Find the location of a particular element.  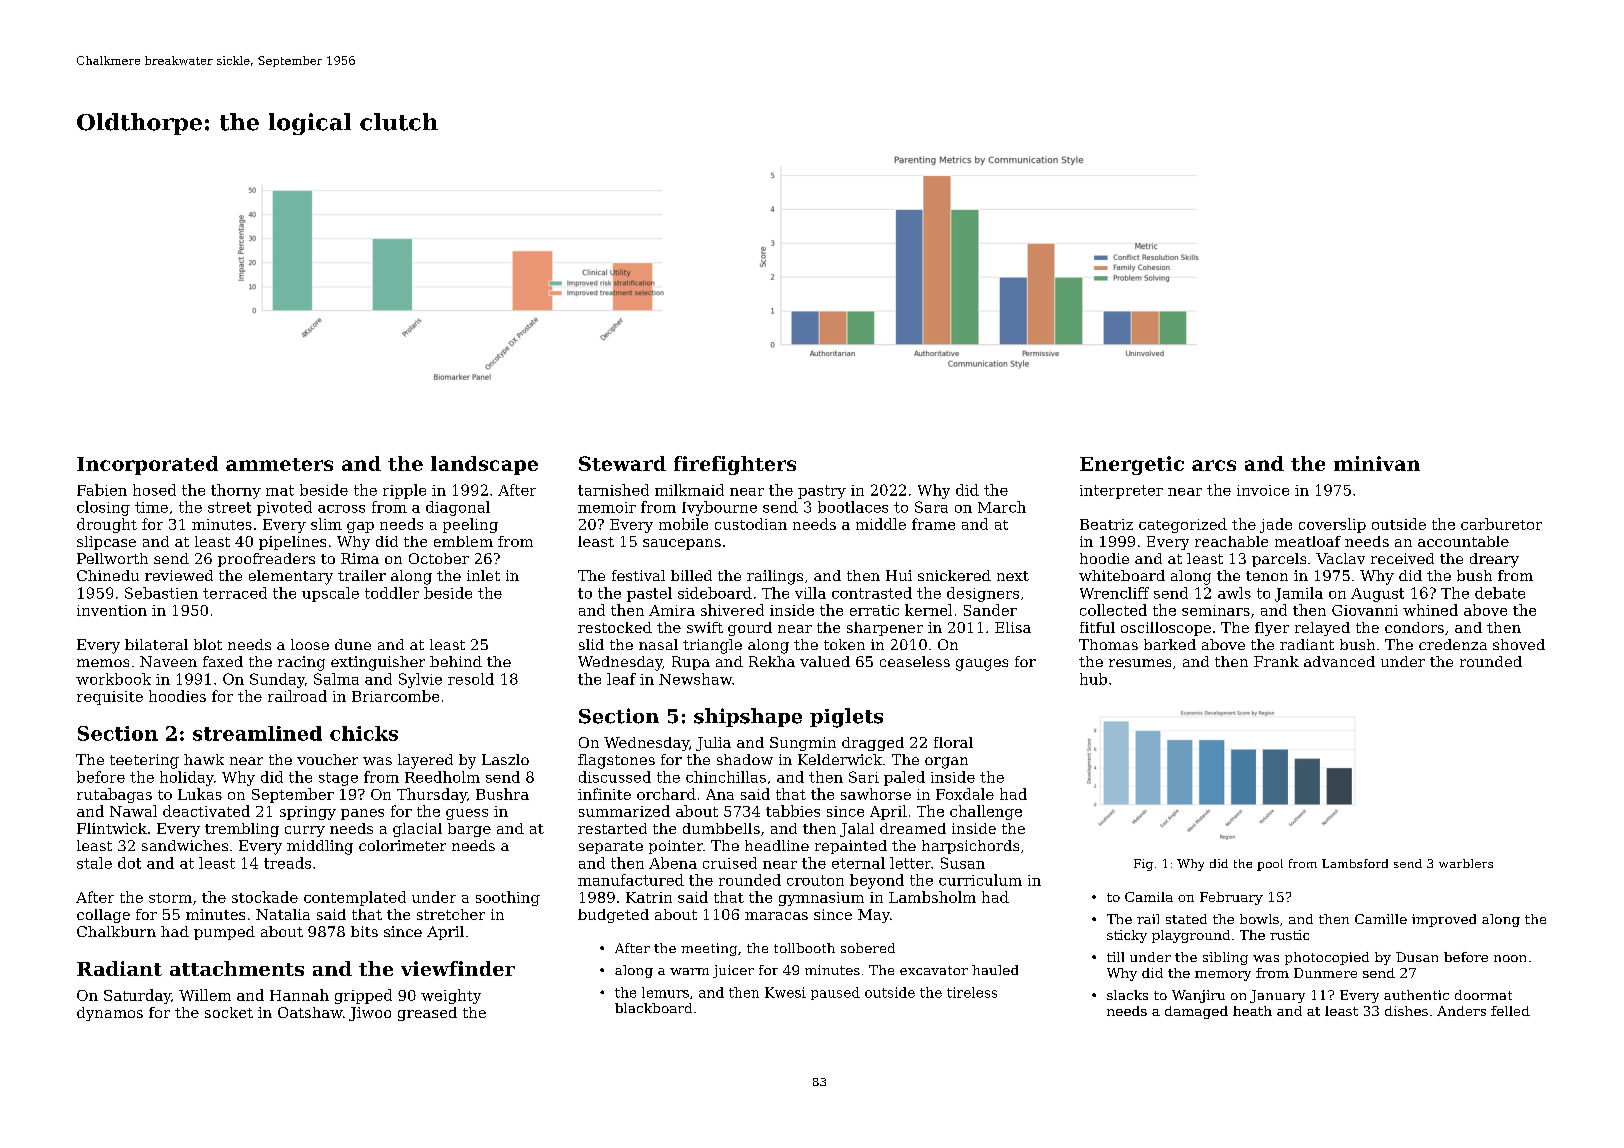

dishes is located at coordinates (1406, 1011).
